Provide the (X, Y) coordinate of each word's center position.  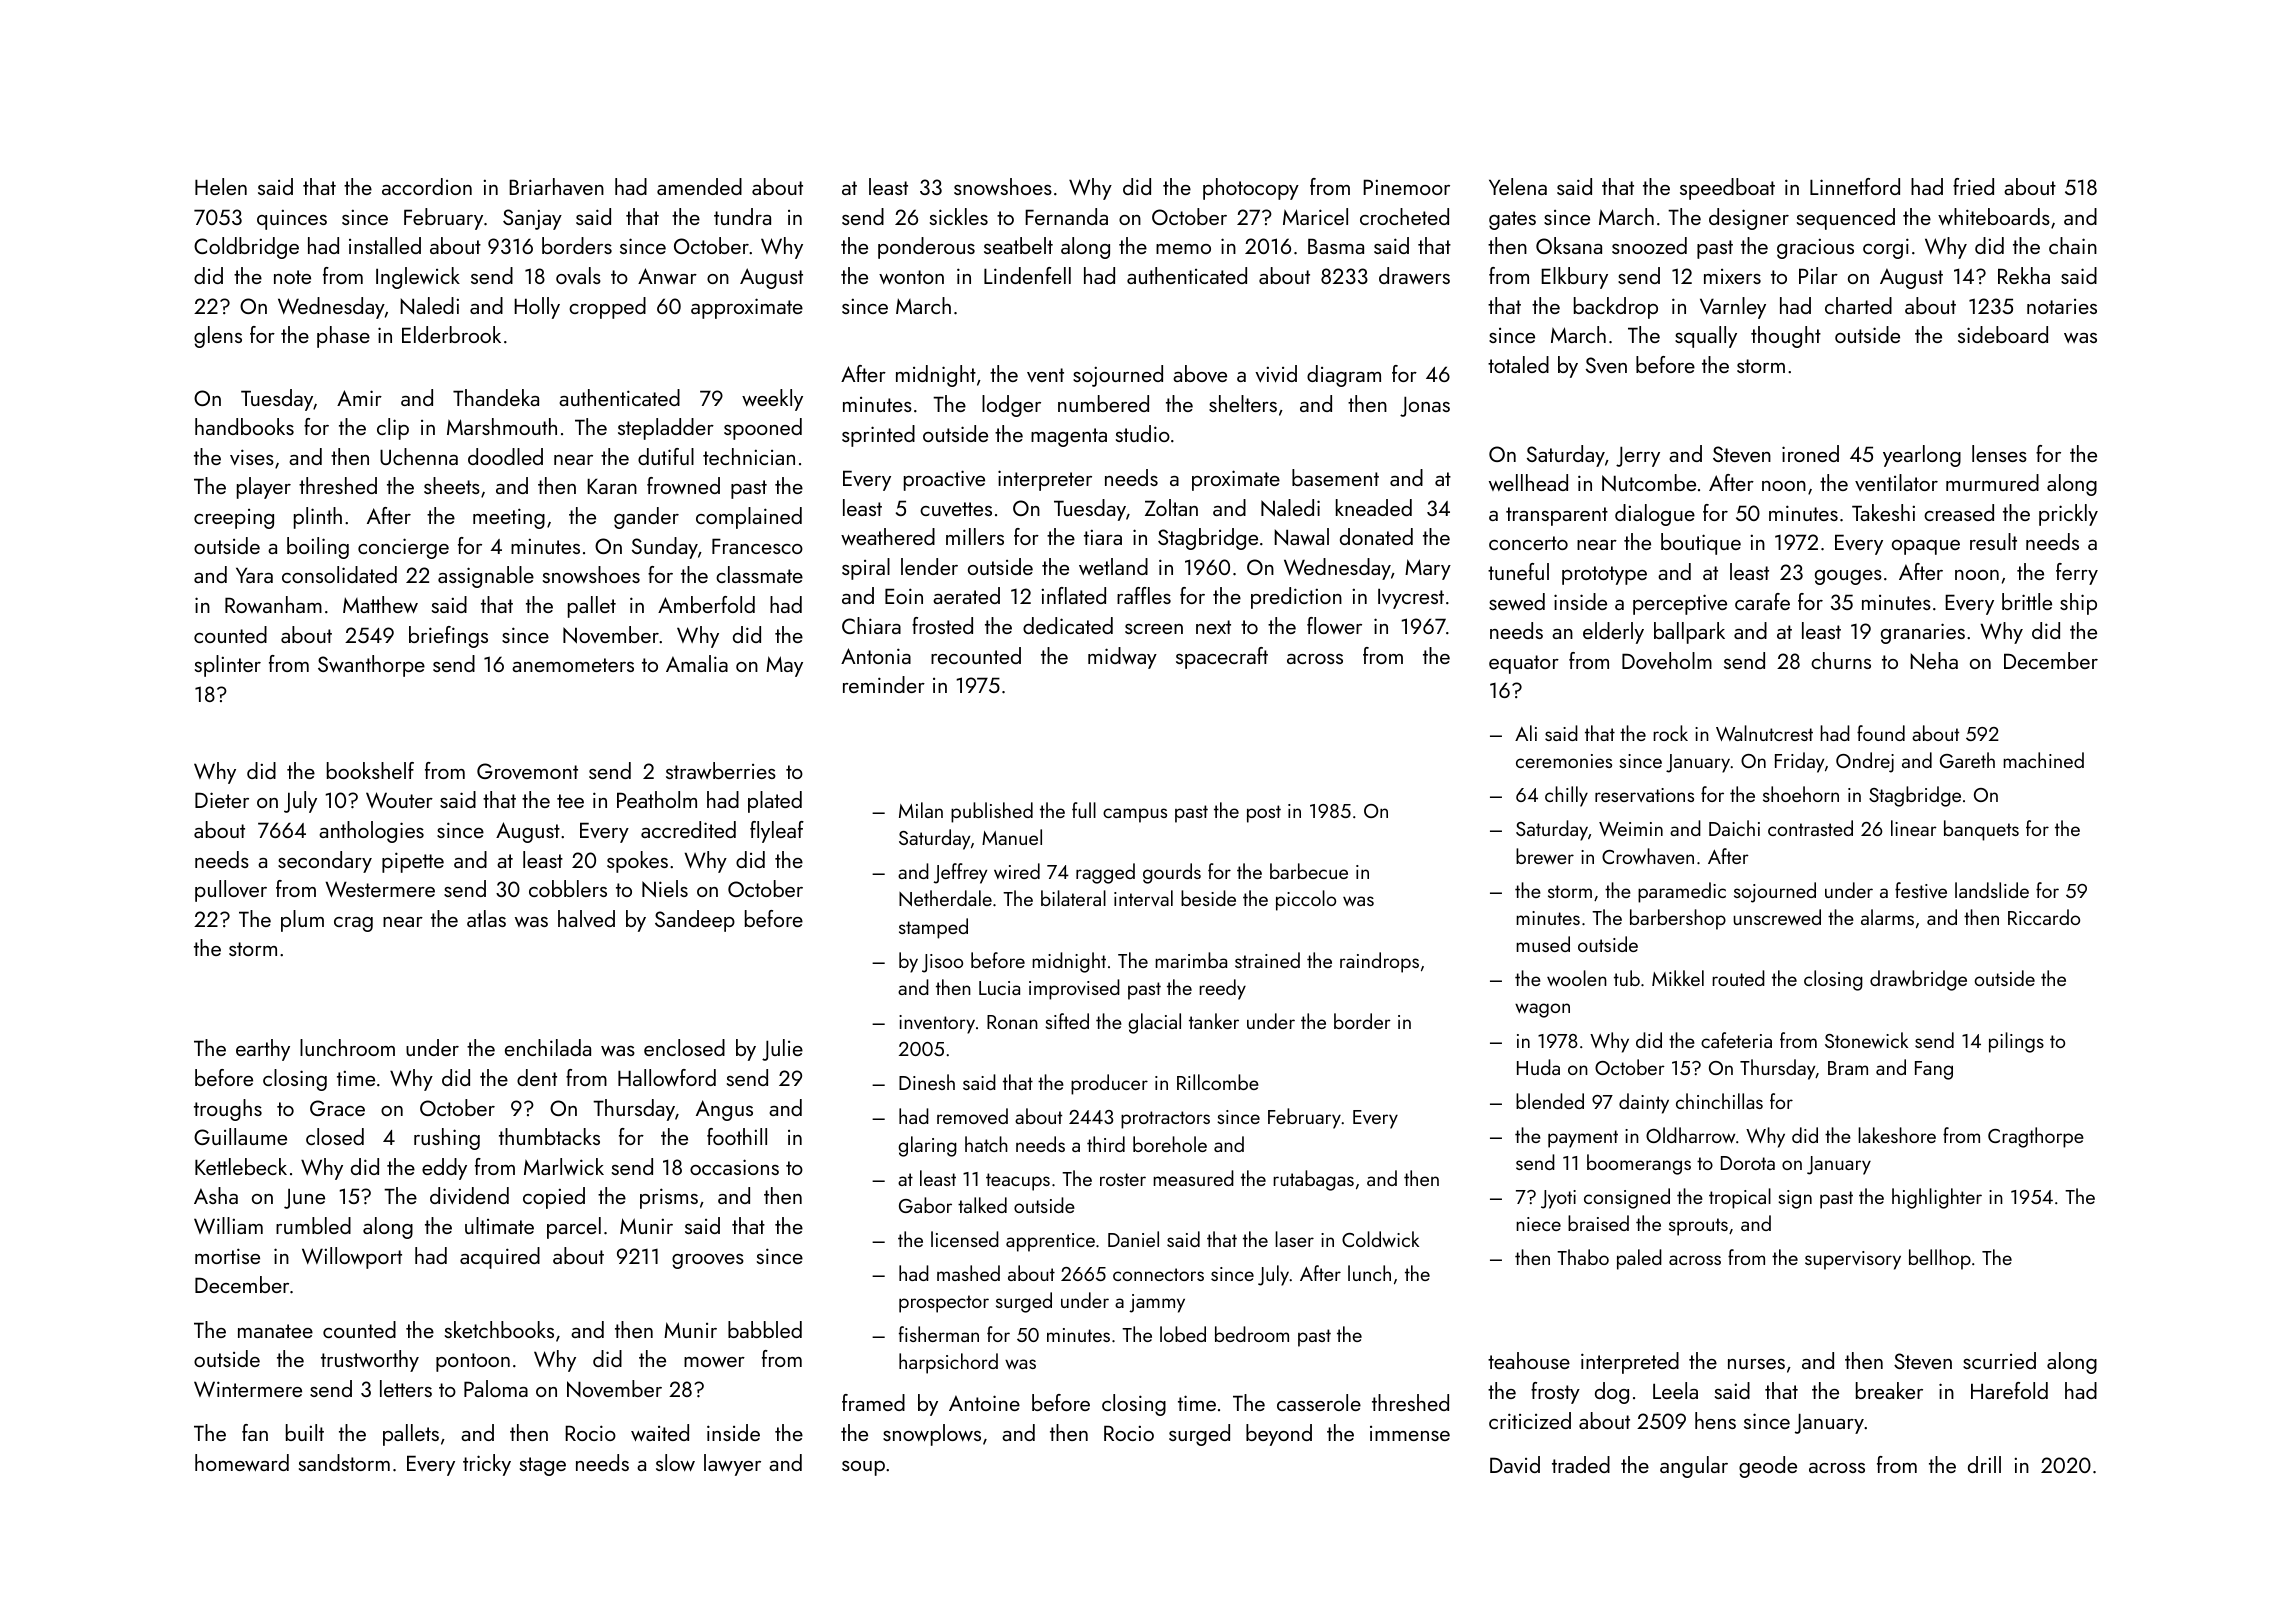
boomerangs (1639, 1164)
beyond (1279, 1435)
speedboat (1727, 189)
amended (699, 186)
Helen (221, 186)
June (304, 1199)
